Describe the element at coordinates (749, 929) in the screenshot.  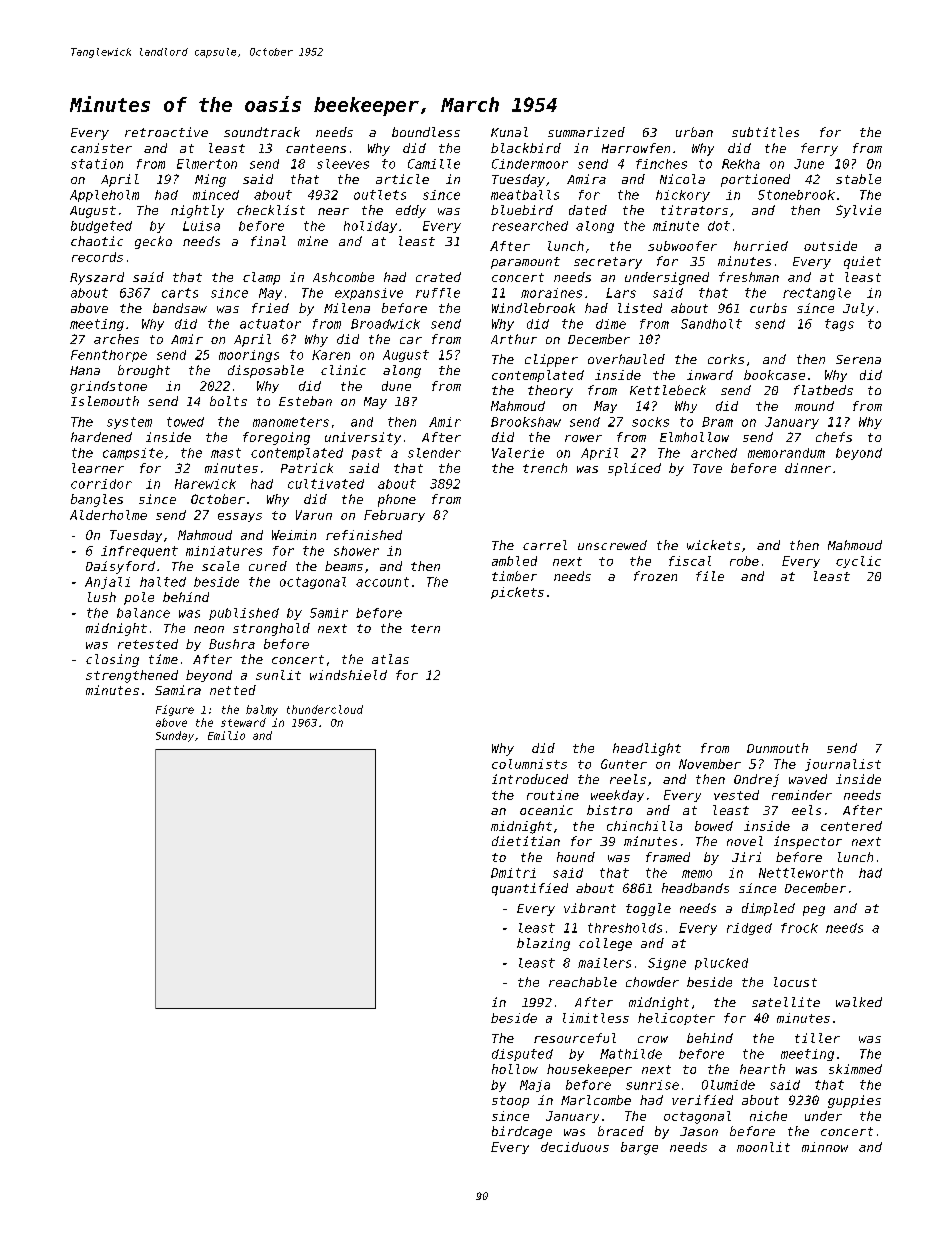
I see `ridged` at that location.
